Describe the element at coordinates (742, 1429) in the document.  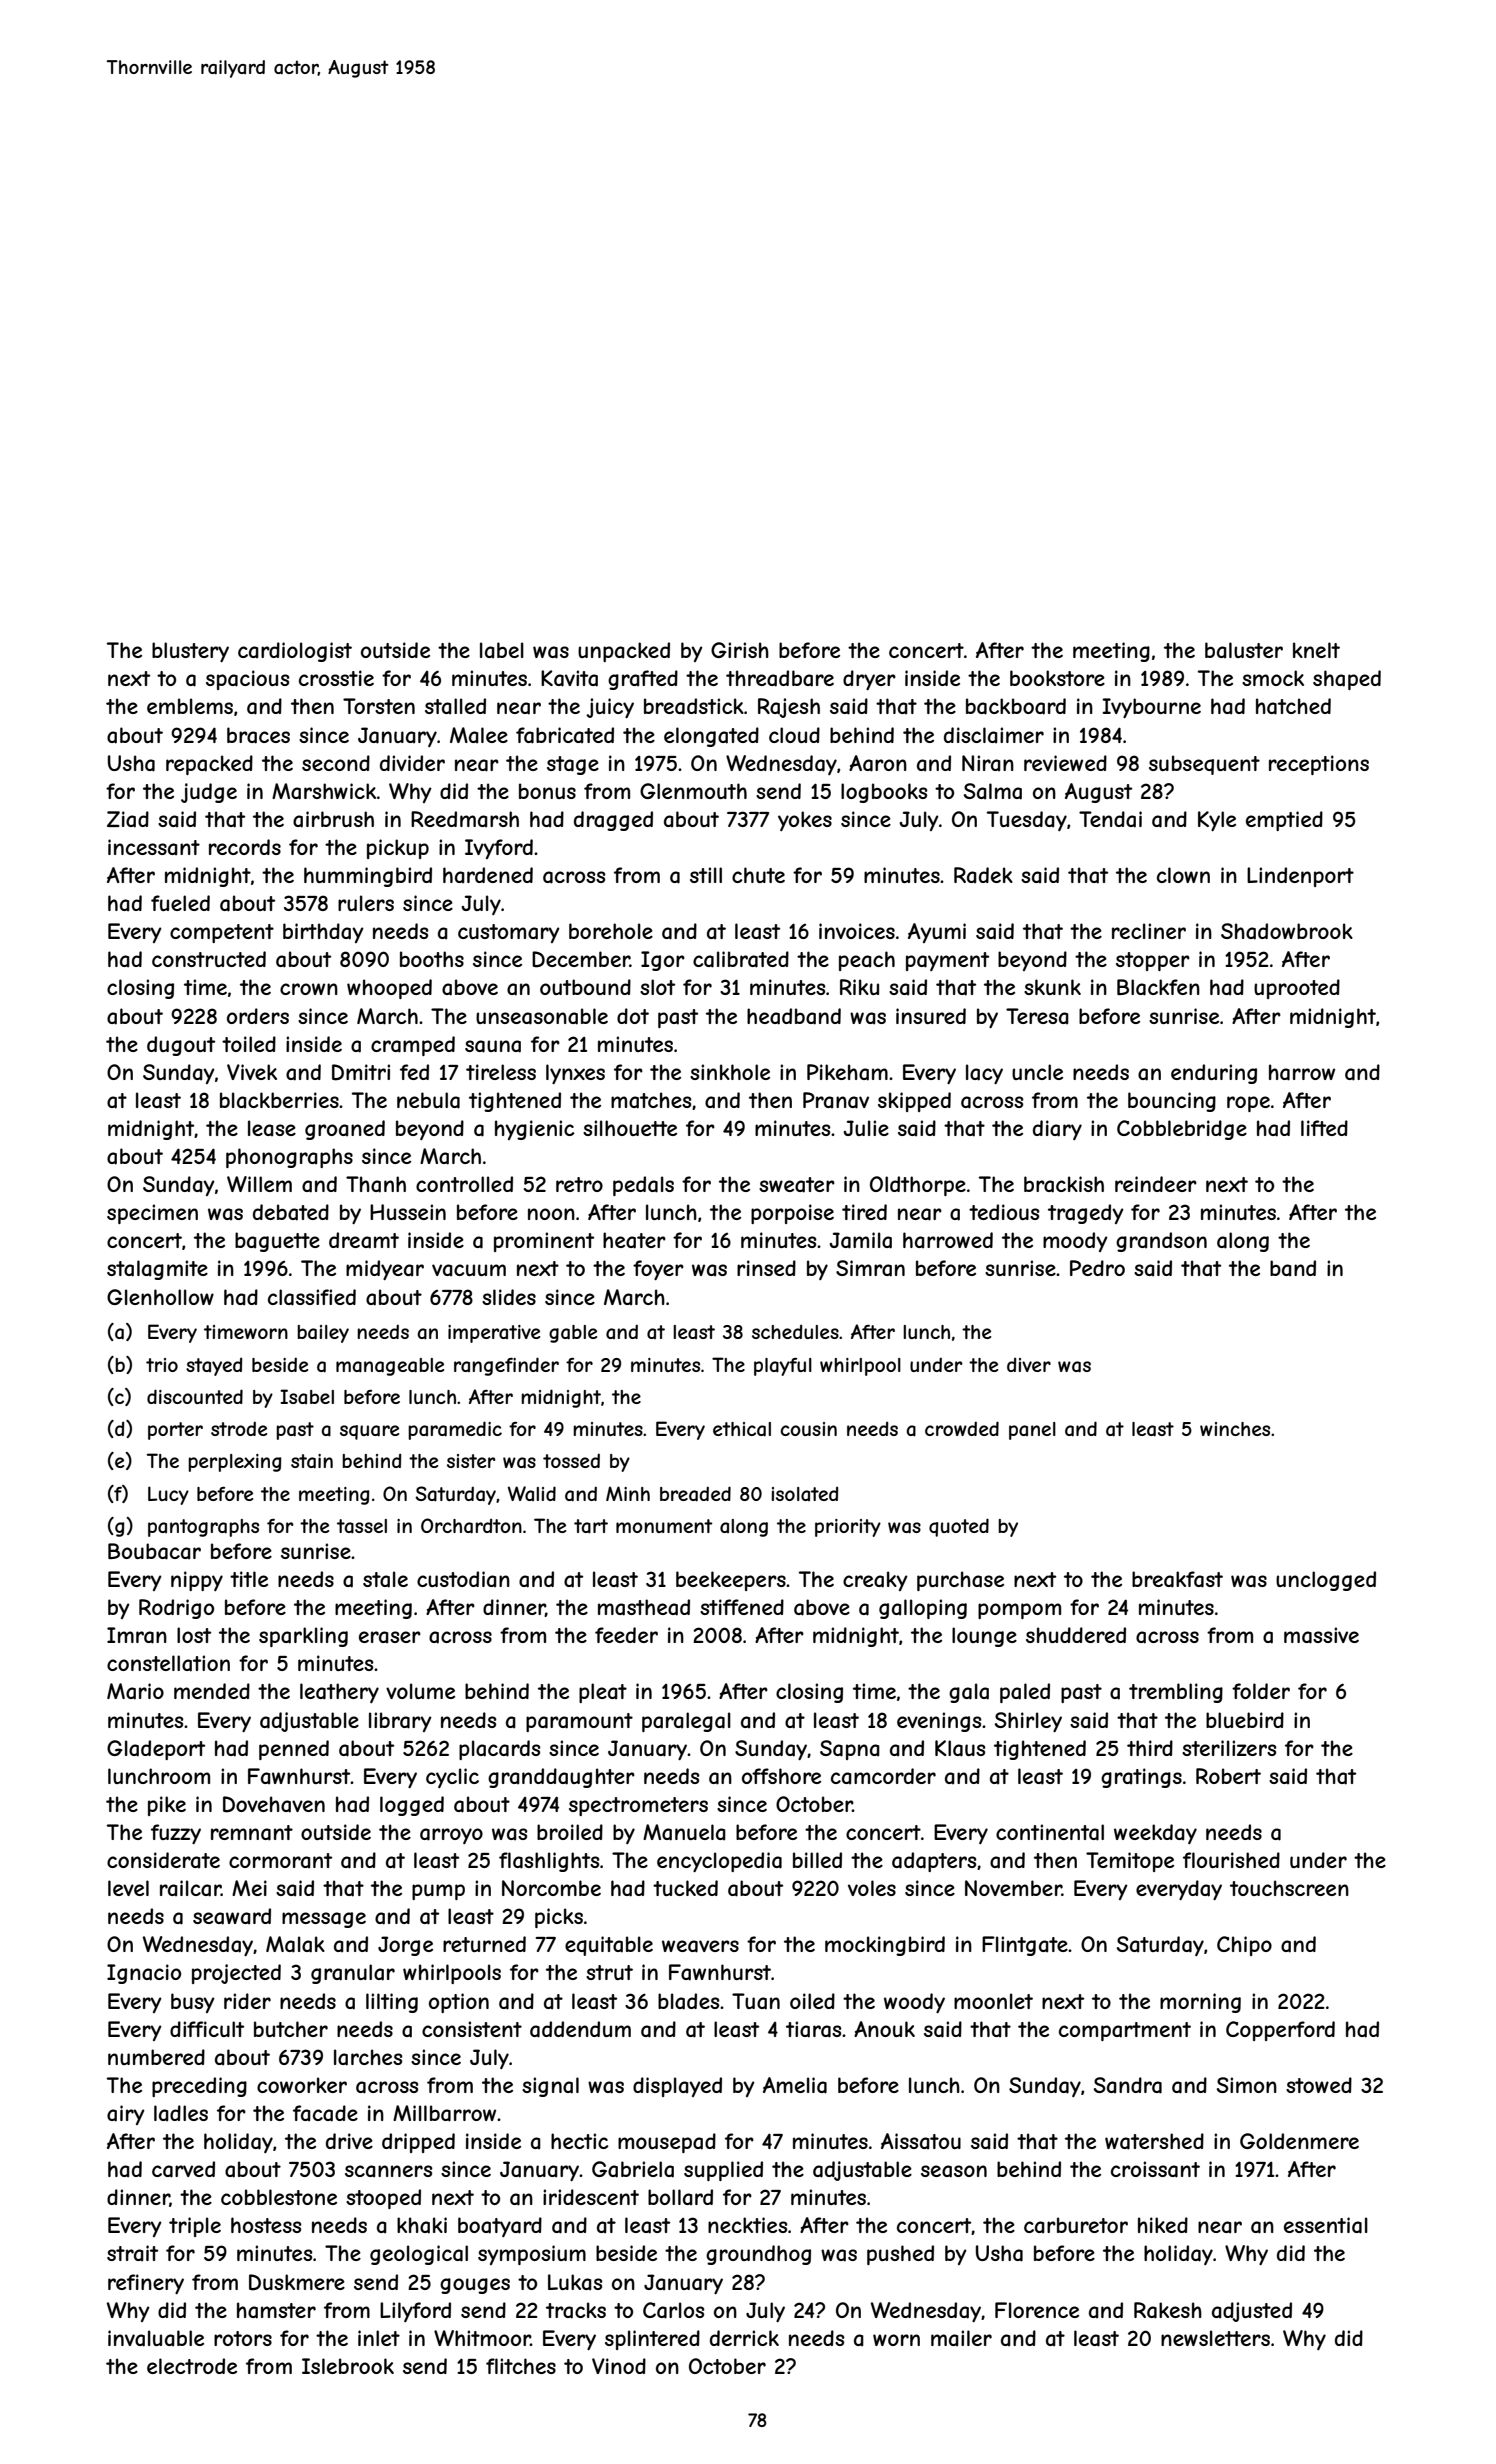
I see `ethical` at that location.
